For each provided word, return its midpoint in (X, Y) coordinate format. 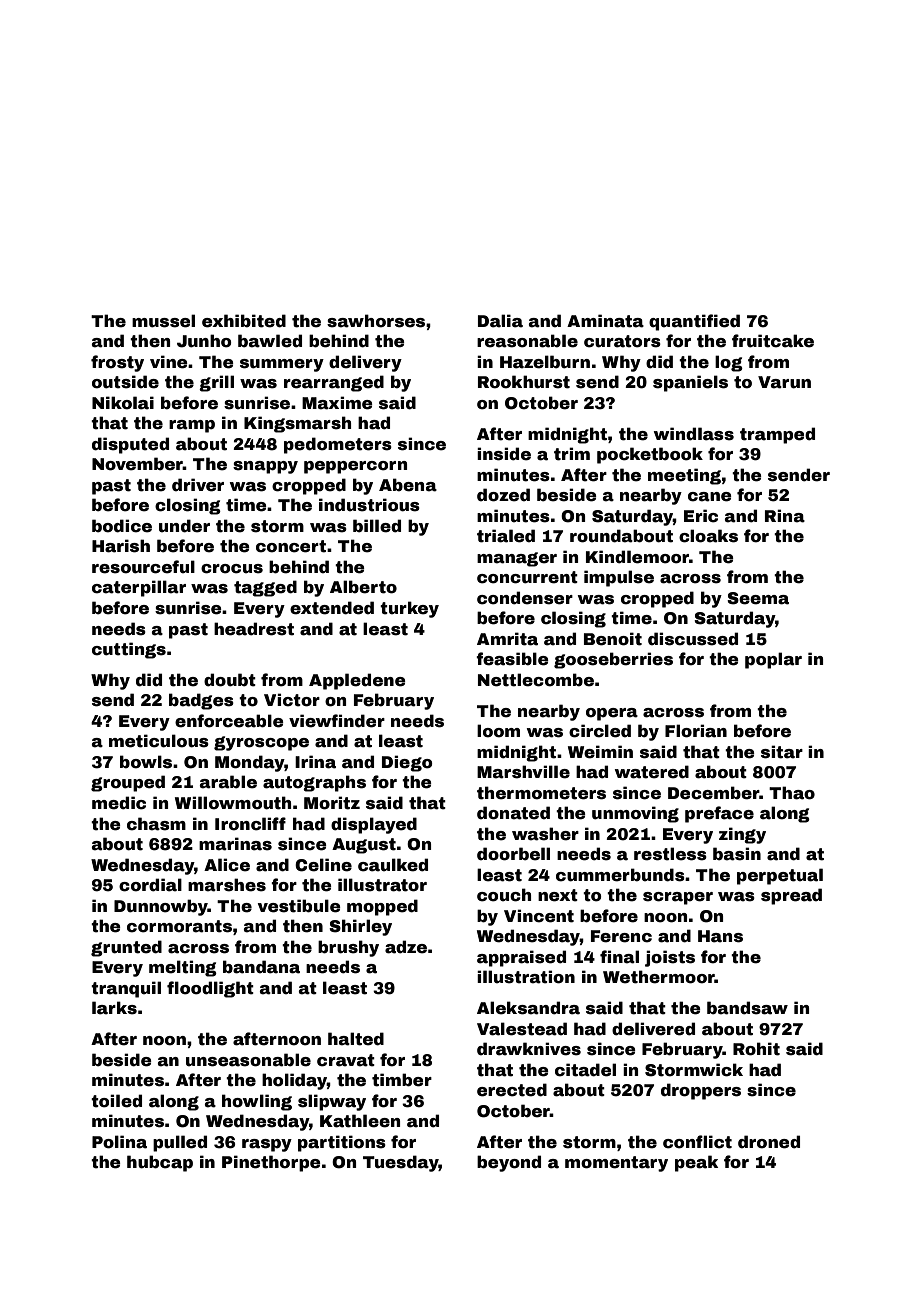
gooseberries (613, 660)
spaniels (690, 383)
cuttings (129, 650)
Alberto (363, 587)
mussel (163, 321)
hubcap (160, 1163)
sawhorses (376, 321)
